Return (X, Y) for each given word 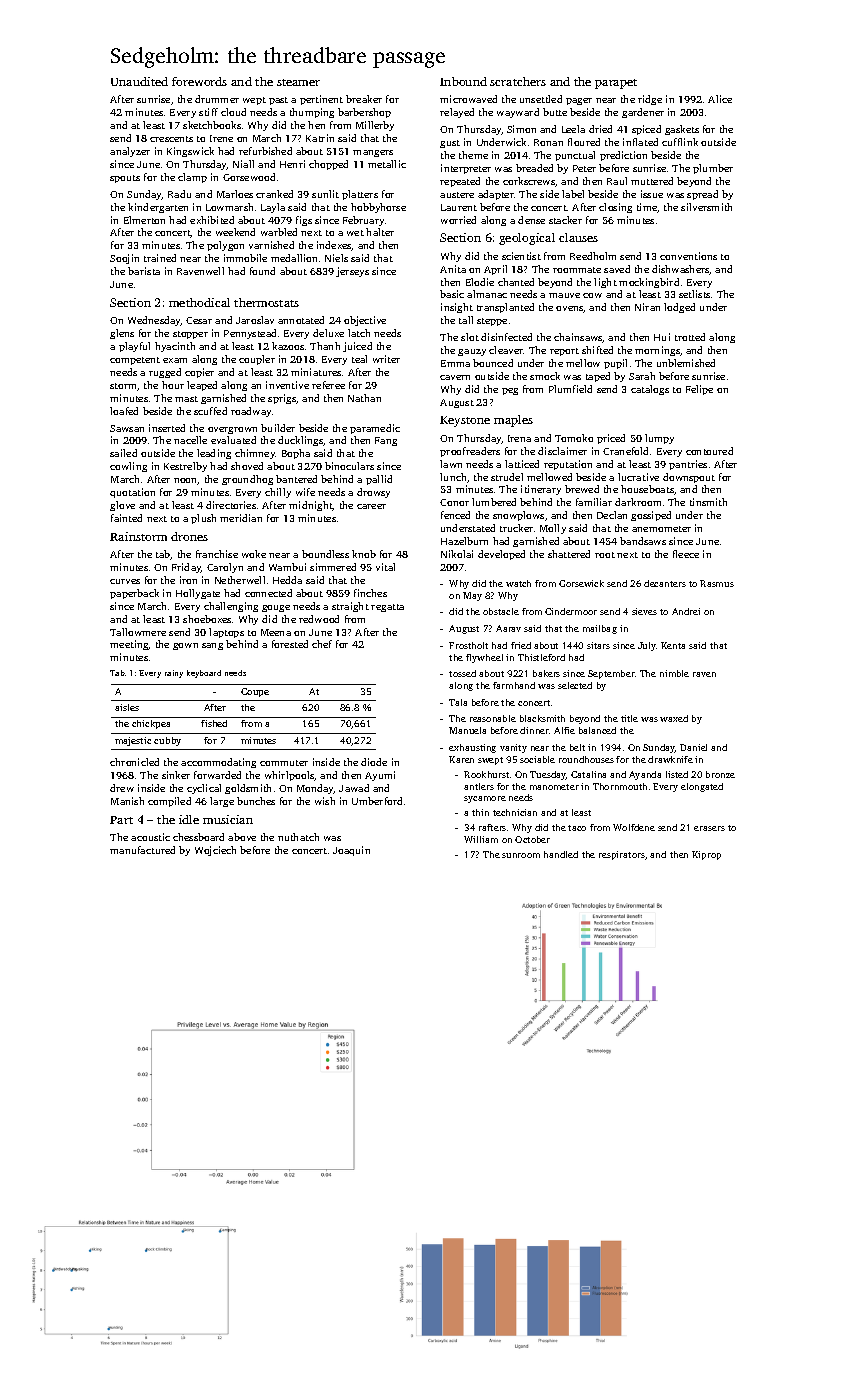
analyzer (130, 152)
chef (322, 644)
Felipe (699, 390)
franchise (217, 554)
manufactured (142, 850)
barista (144, 271)
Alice (720, 99)
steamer (298, 82)
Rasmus (717, 583)
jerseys (352, 272)
